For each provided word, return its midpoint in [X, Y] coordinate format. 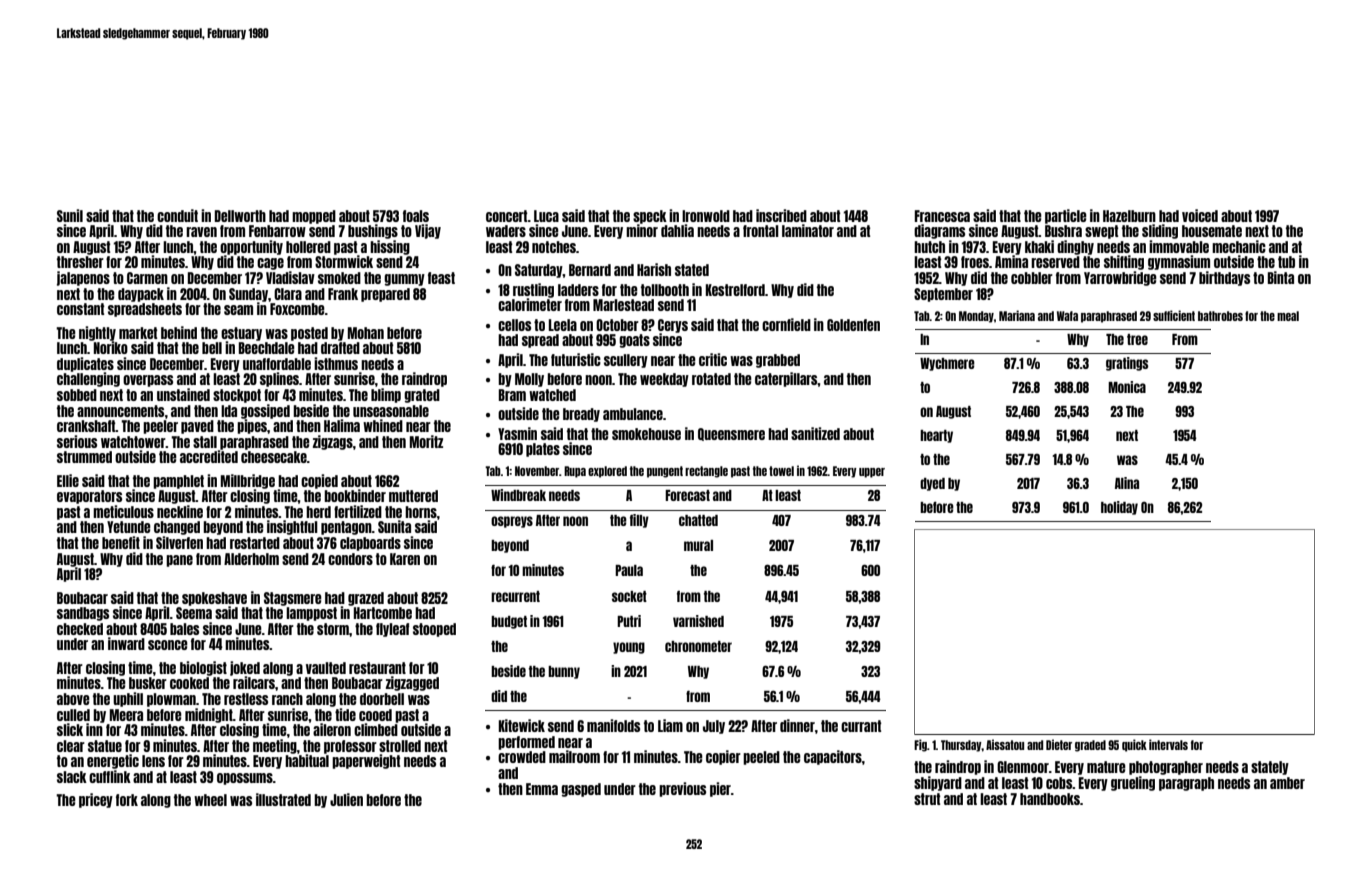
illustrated [283, 799]
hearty [936, 436]
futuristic [576, 359]
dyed [932, 484]
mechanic [1239, 246]
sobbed [77, 395]
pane [179, 561]
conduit [177, 215]
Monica [1127, 387]
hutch [929, 247]
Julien [346, 799]
